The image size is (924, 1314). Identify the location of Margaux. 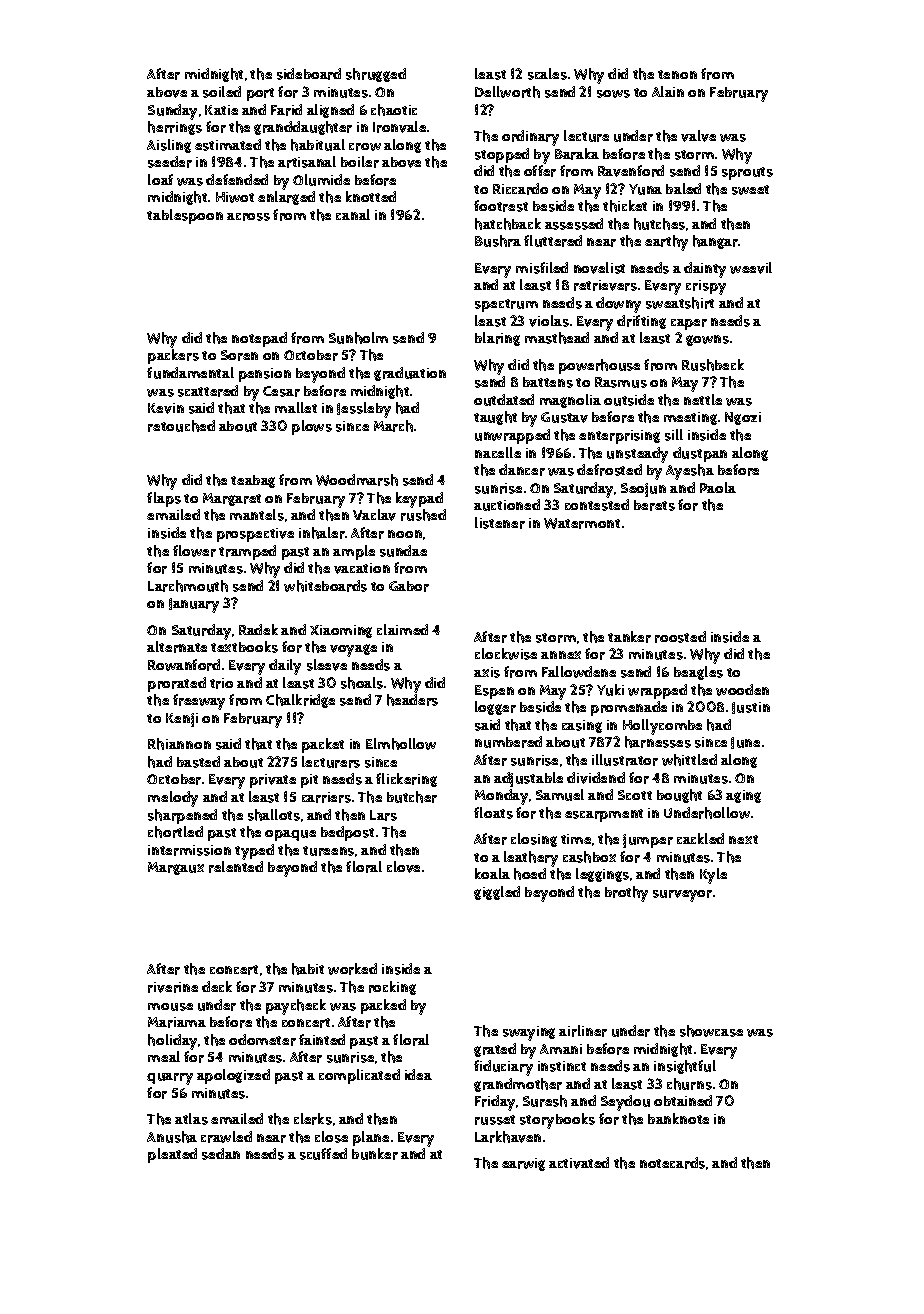
(176, 868).
